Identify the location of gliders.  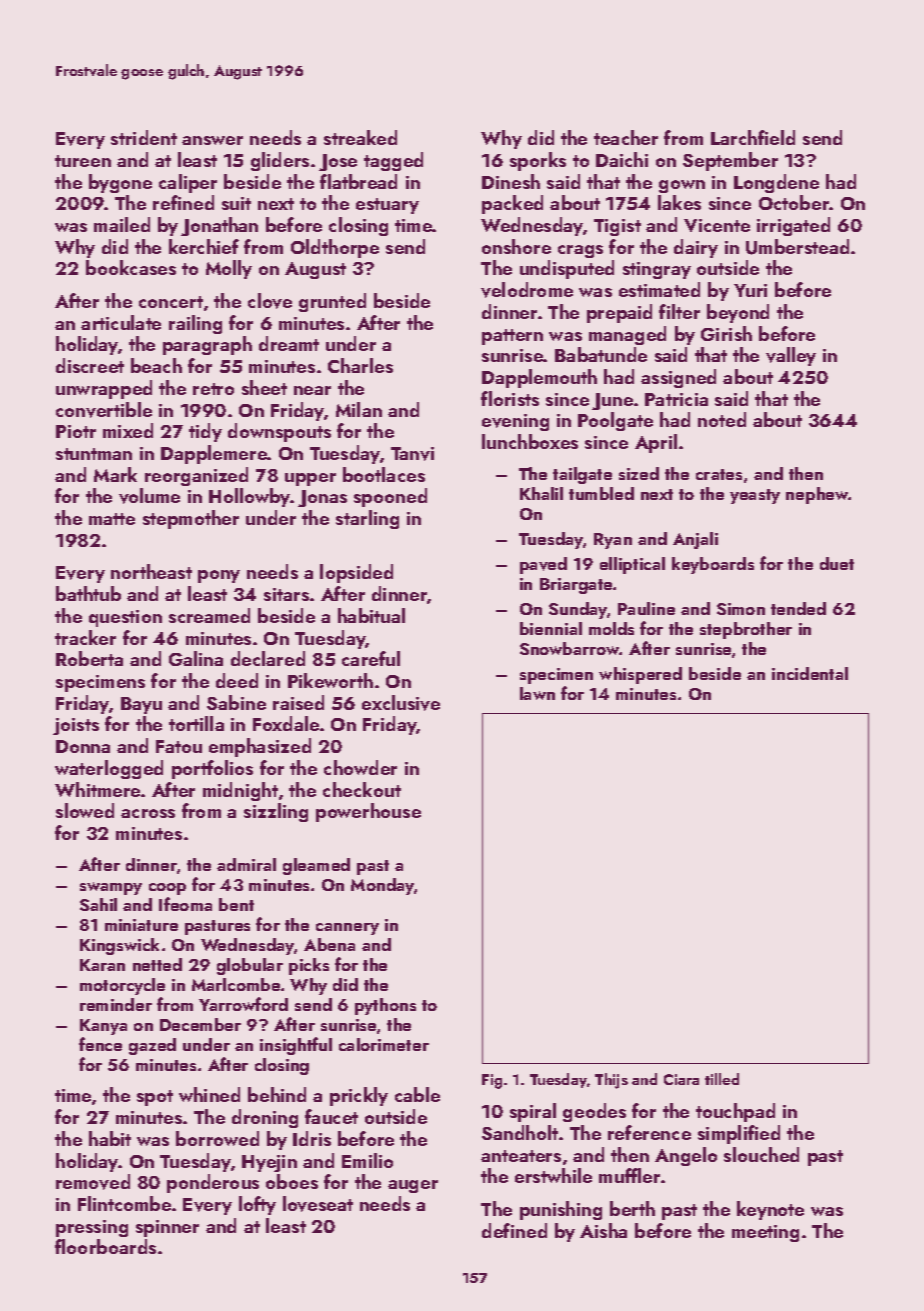
(280, 161).
